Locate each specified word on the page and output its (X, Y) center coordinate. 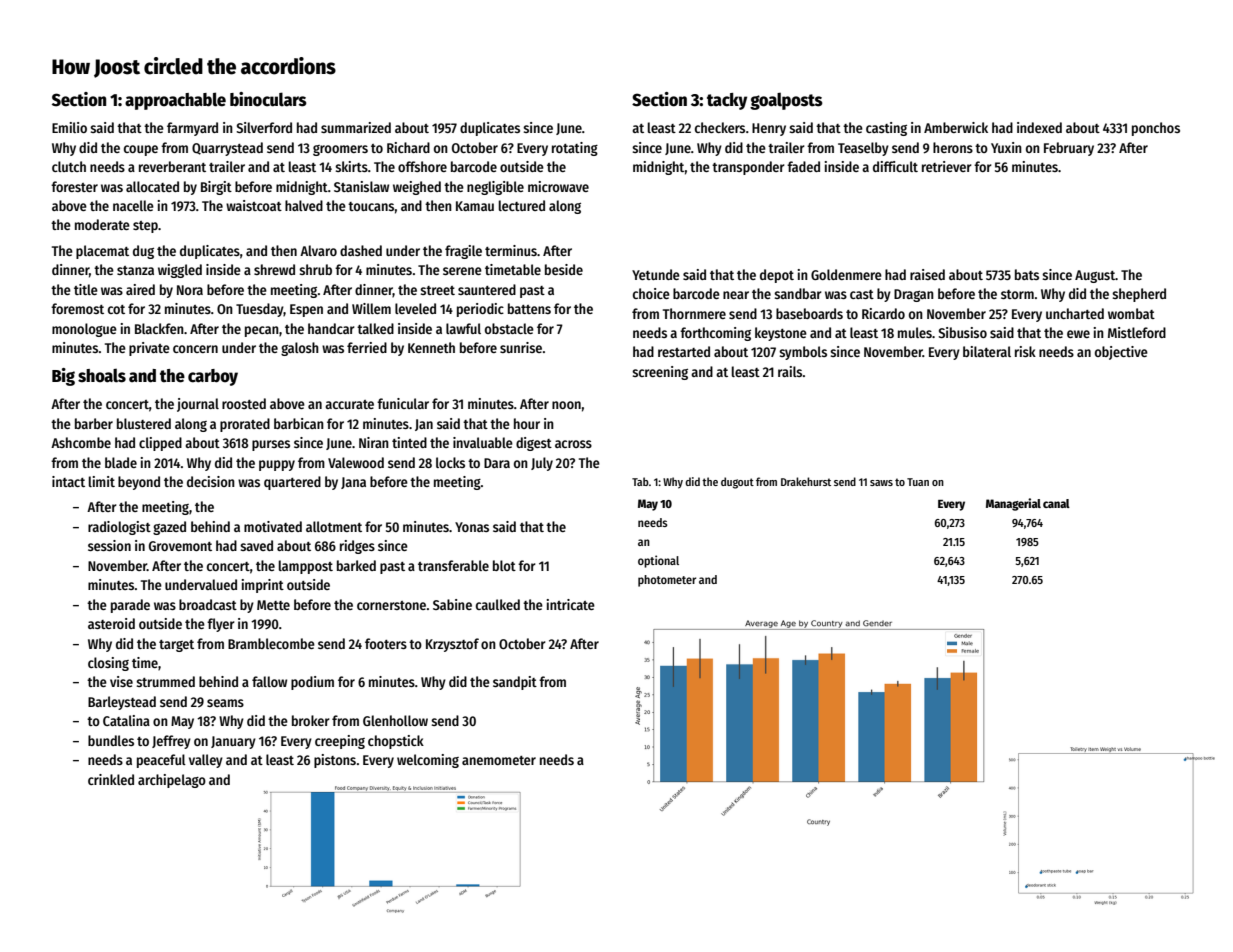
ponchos (1156, 129)
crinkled (111, 779)
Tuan (918, 482)
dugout (737, 483)
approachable (175, 101)
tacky (727, 101)
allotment (334, 526)
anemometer (499, 760)
